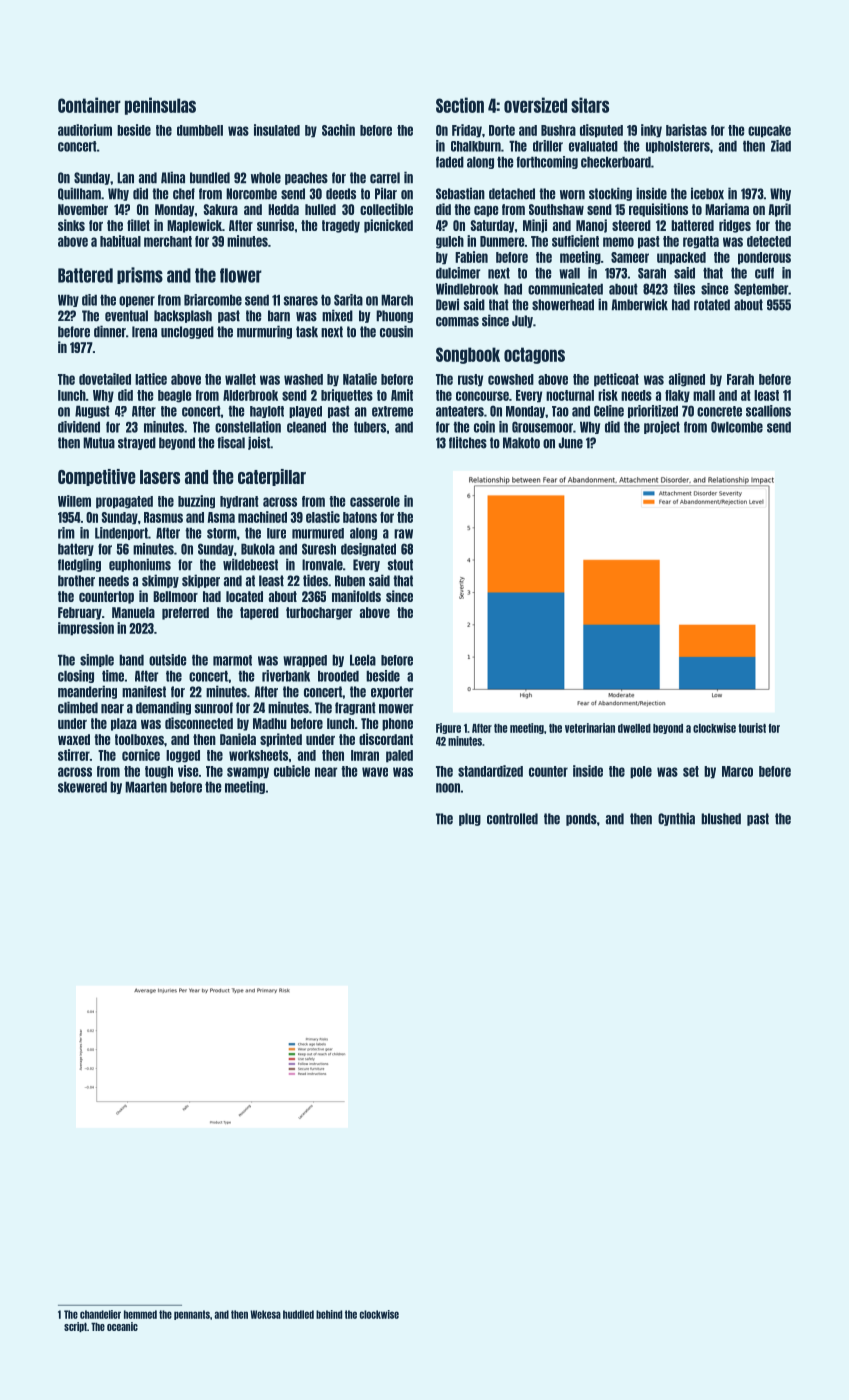 This image has height=1400, width=849. I want to click on skewered, so click(82, 787).
